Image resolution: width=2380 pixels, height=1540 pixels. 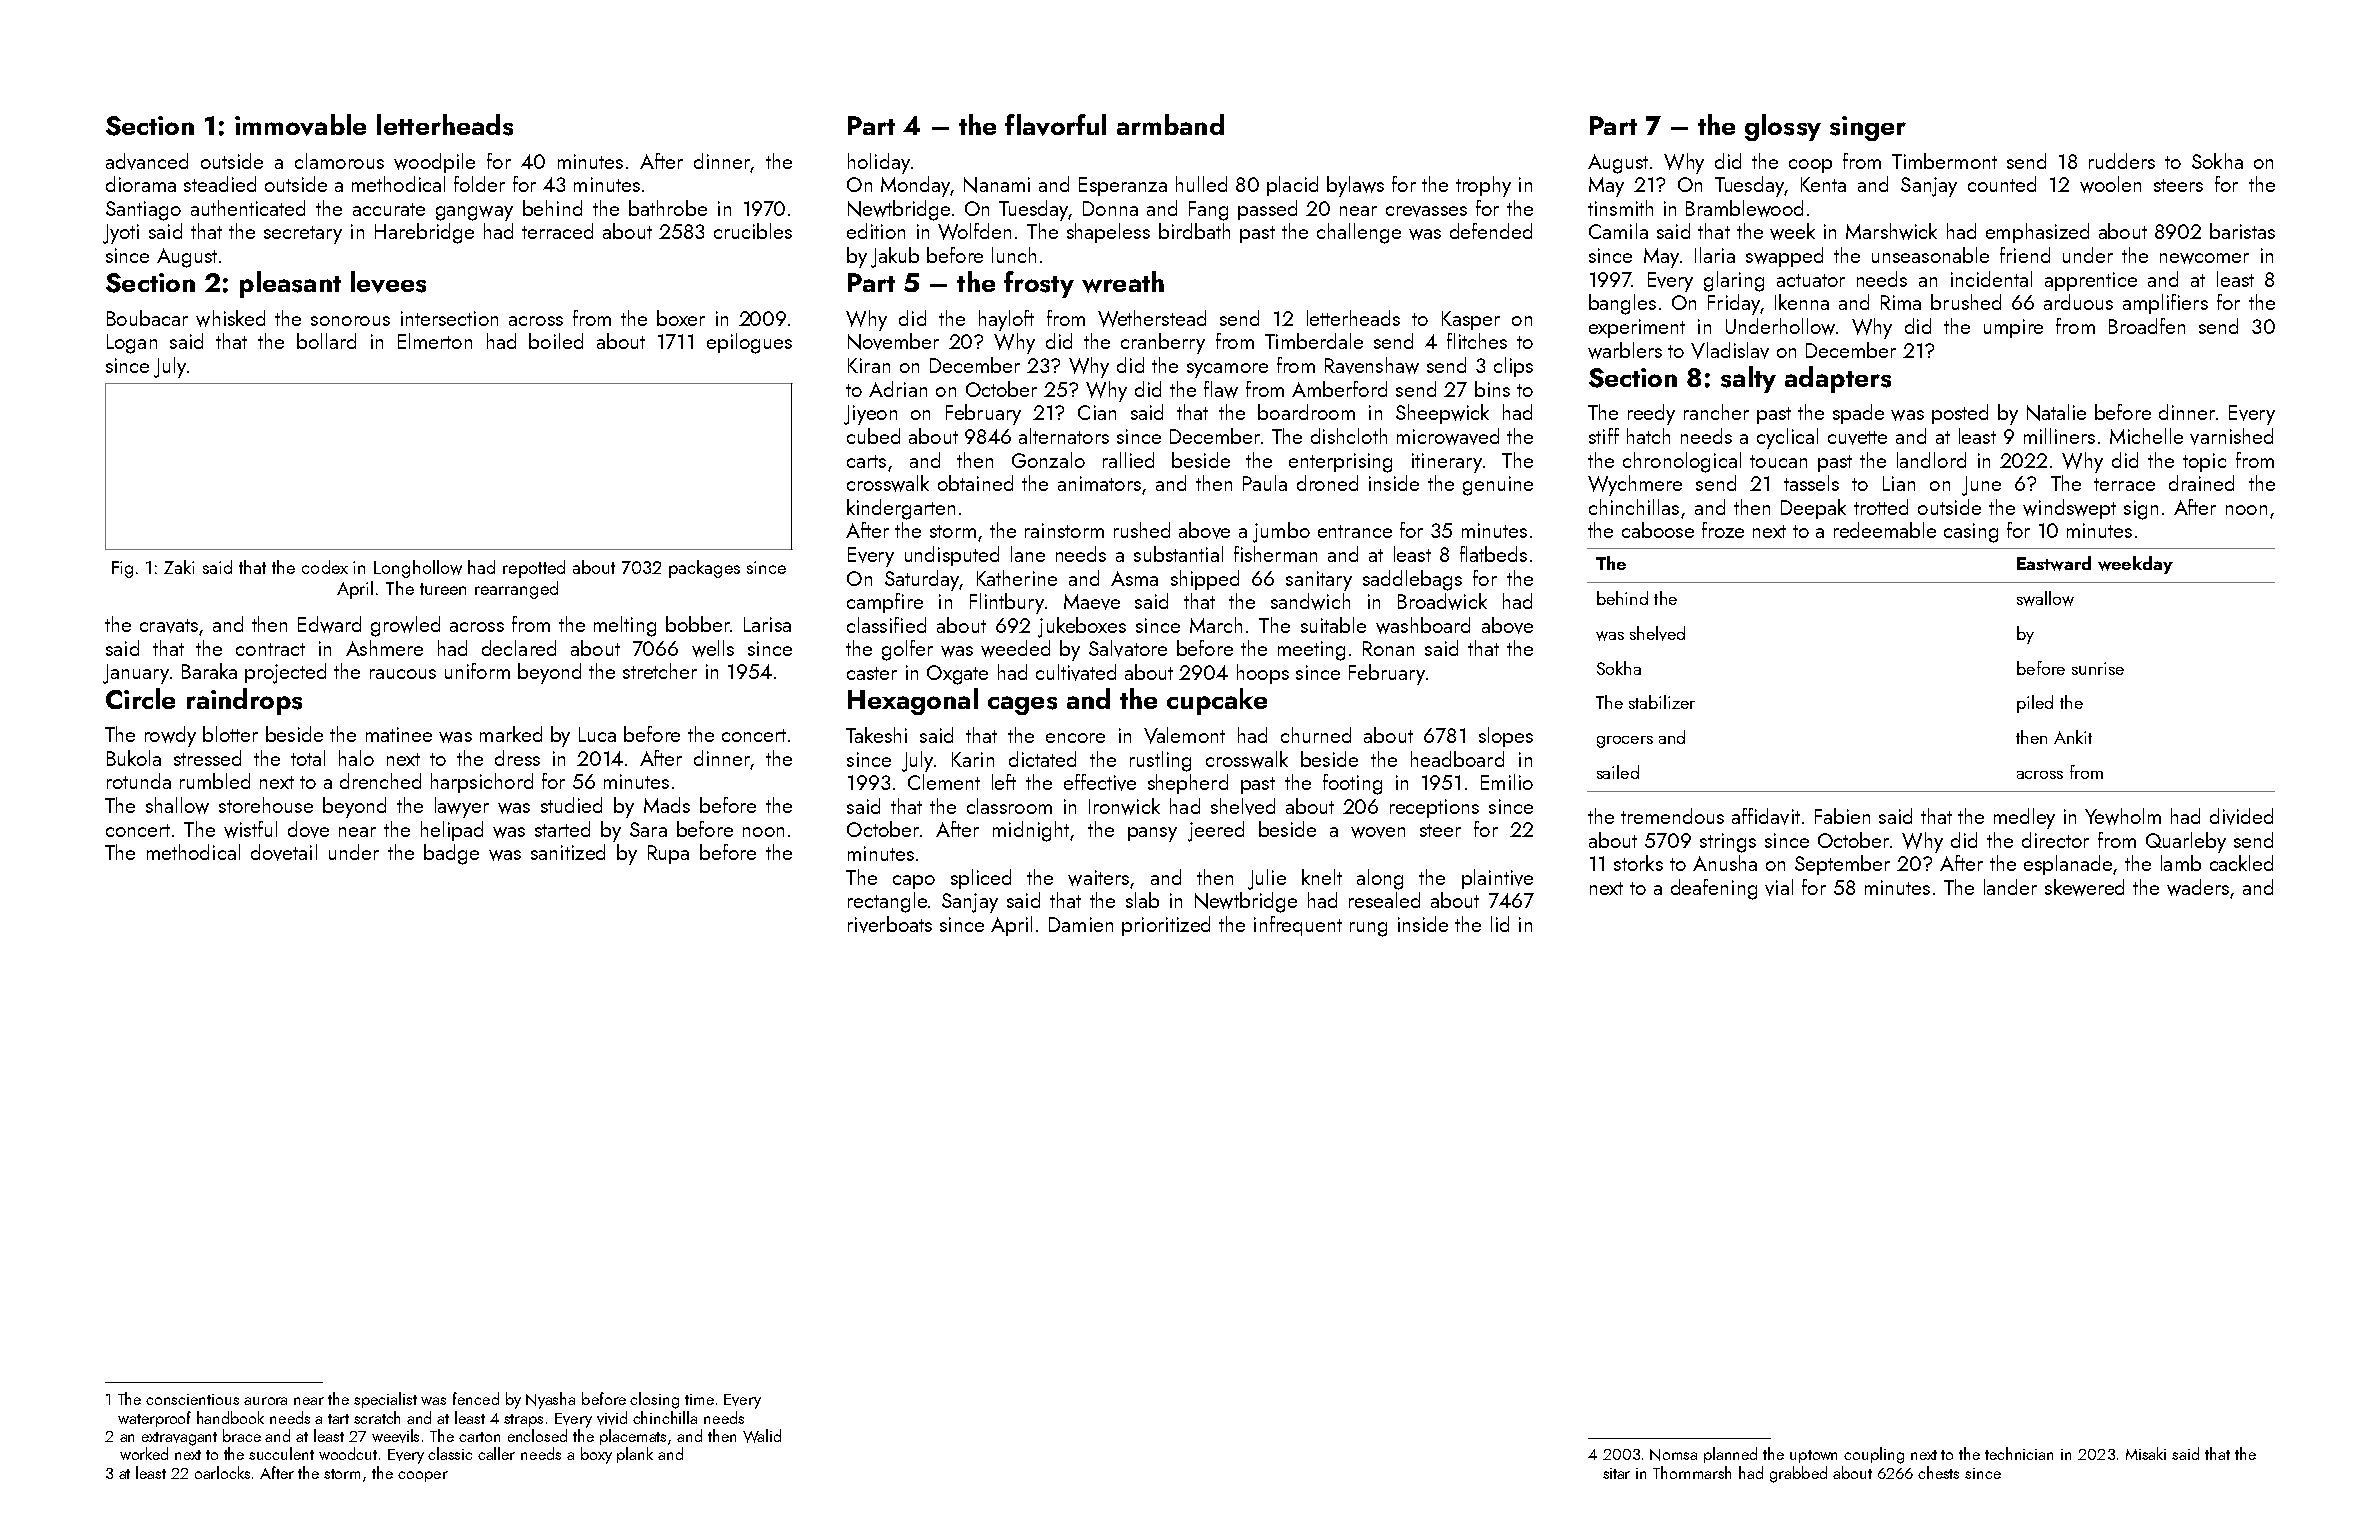 I want to click on sitar, so click(x=1616, y=1473).
